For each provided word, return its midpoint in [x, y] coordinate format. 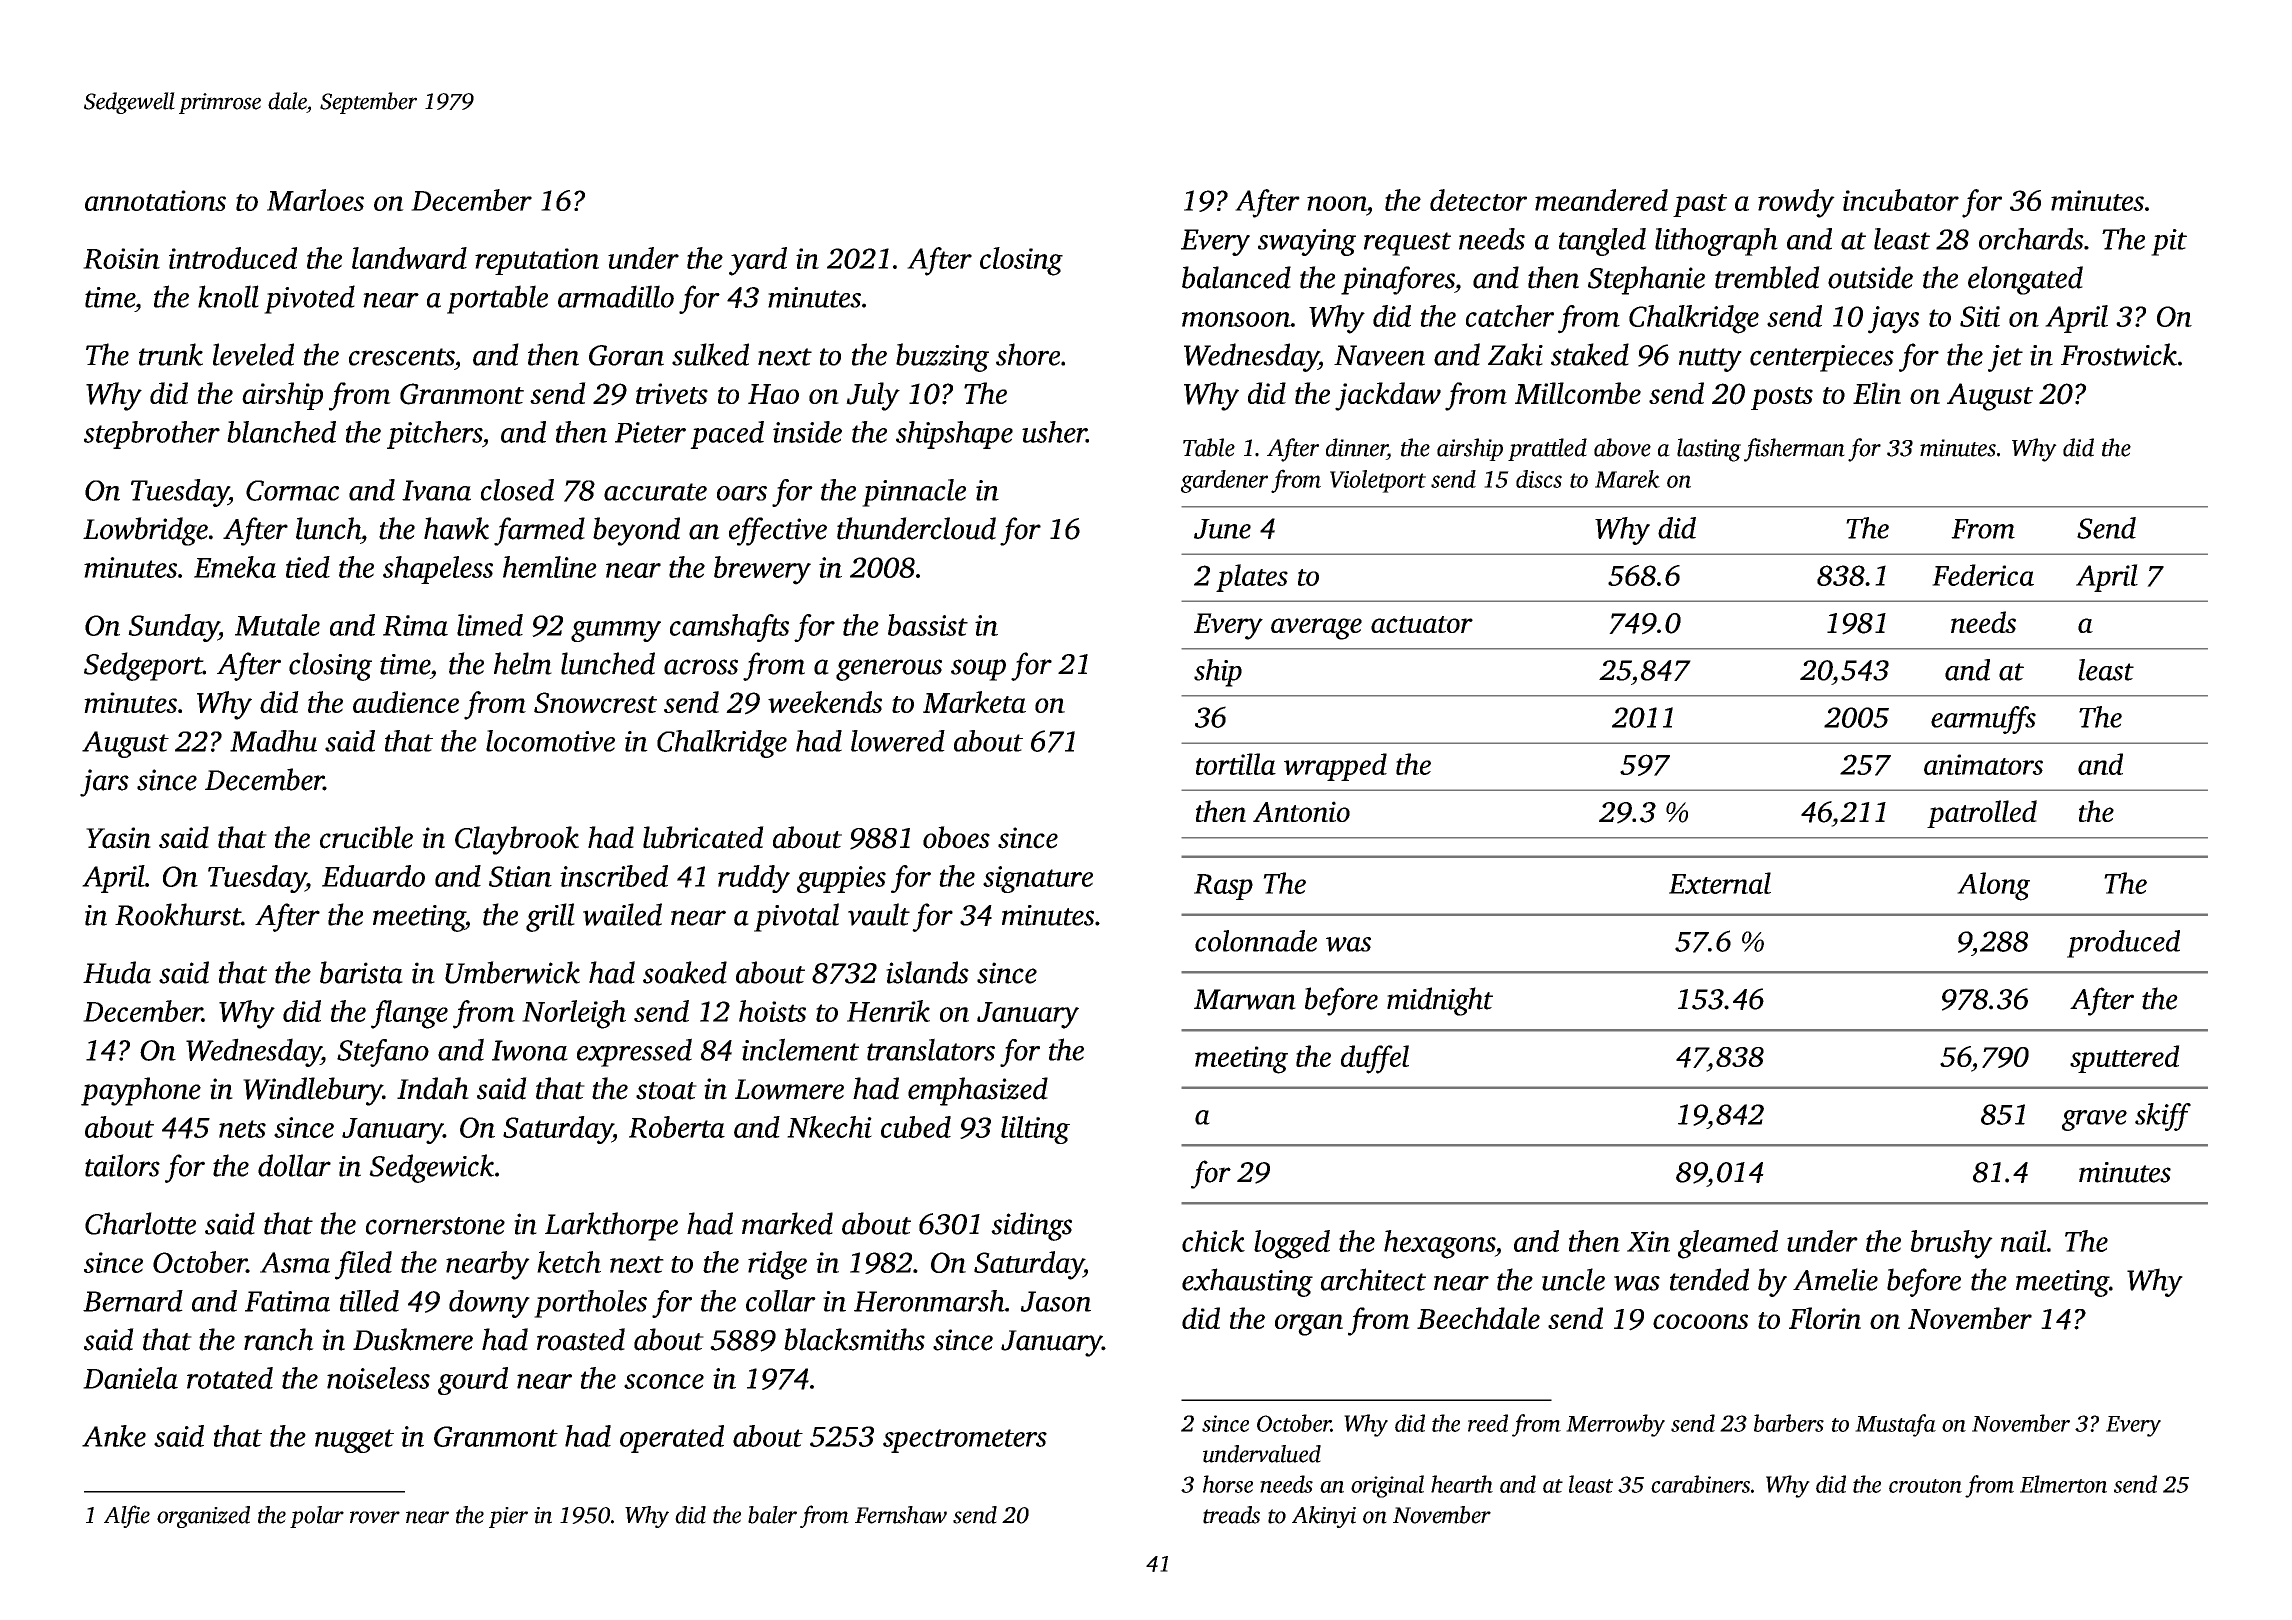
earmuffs [1983, 720]
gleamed [1728, 1244]
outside [1870, 277]
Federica [1983, 575]
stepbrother [152, 435]
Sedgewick [431, 1168]
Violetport [1378, 481]
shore [1028, 354]
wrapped [1335, 767]
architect [1373, 1279]
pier [508, 1517]
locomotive [550, 741]
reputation [537, 261]
